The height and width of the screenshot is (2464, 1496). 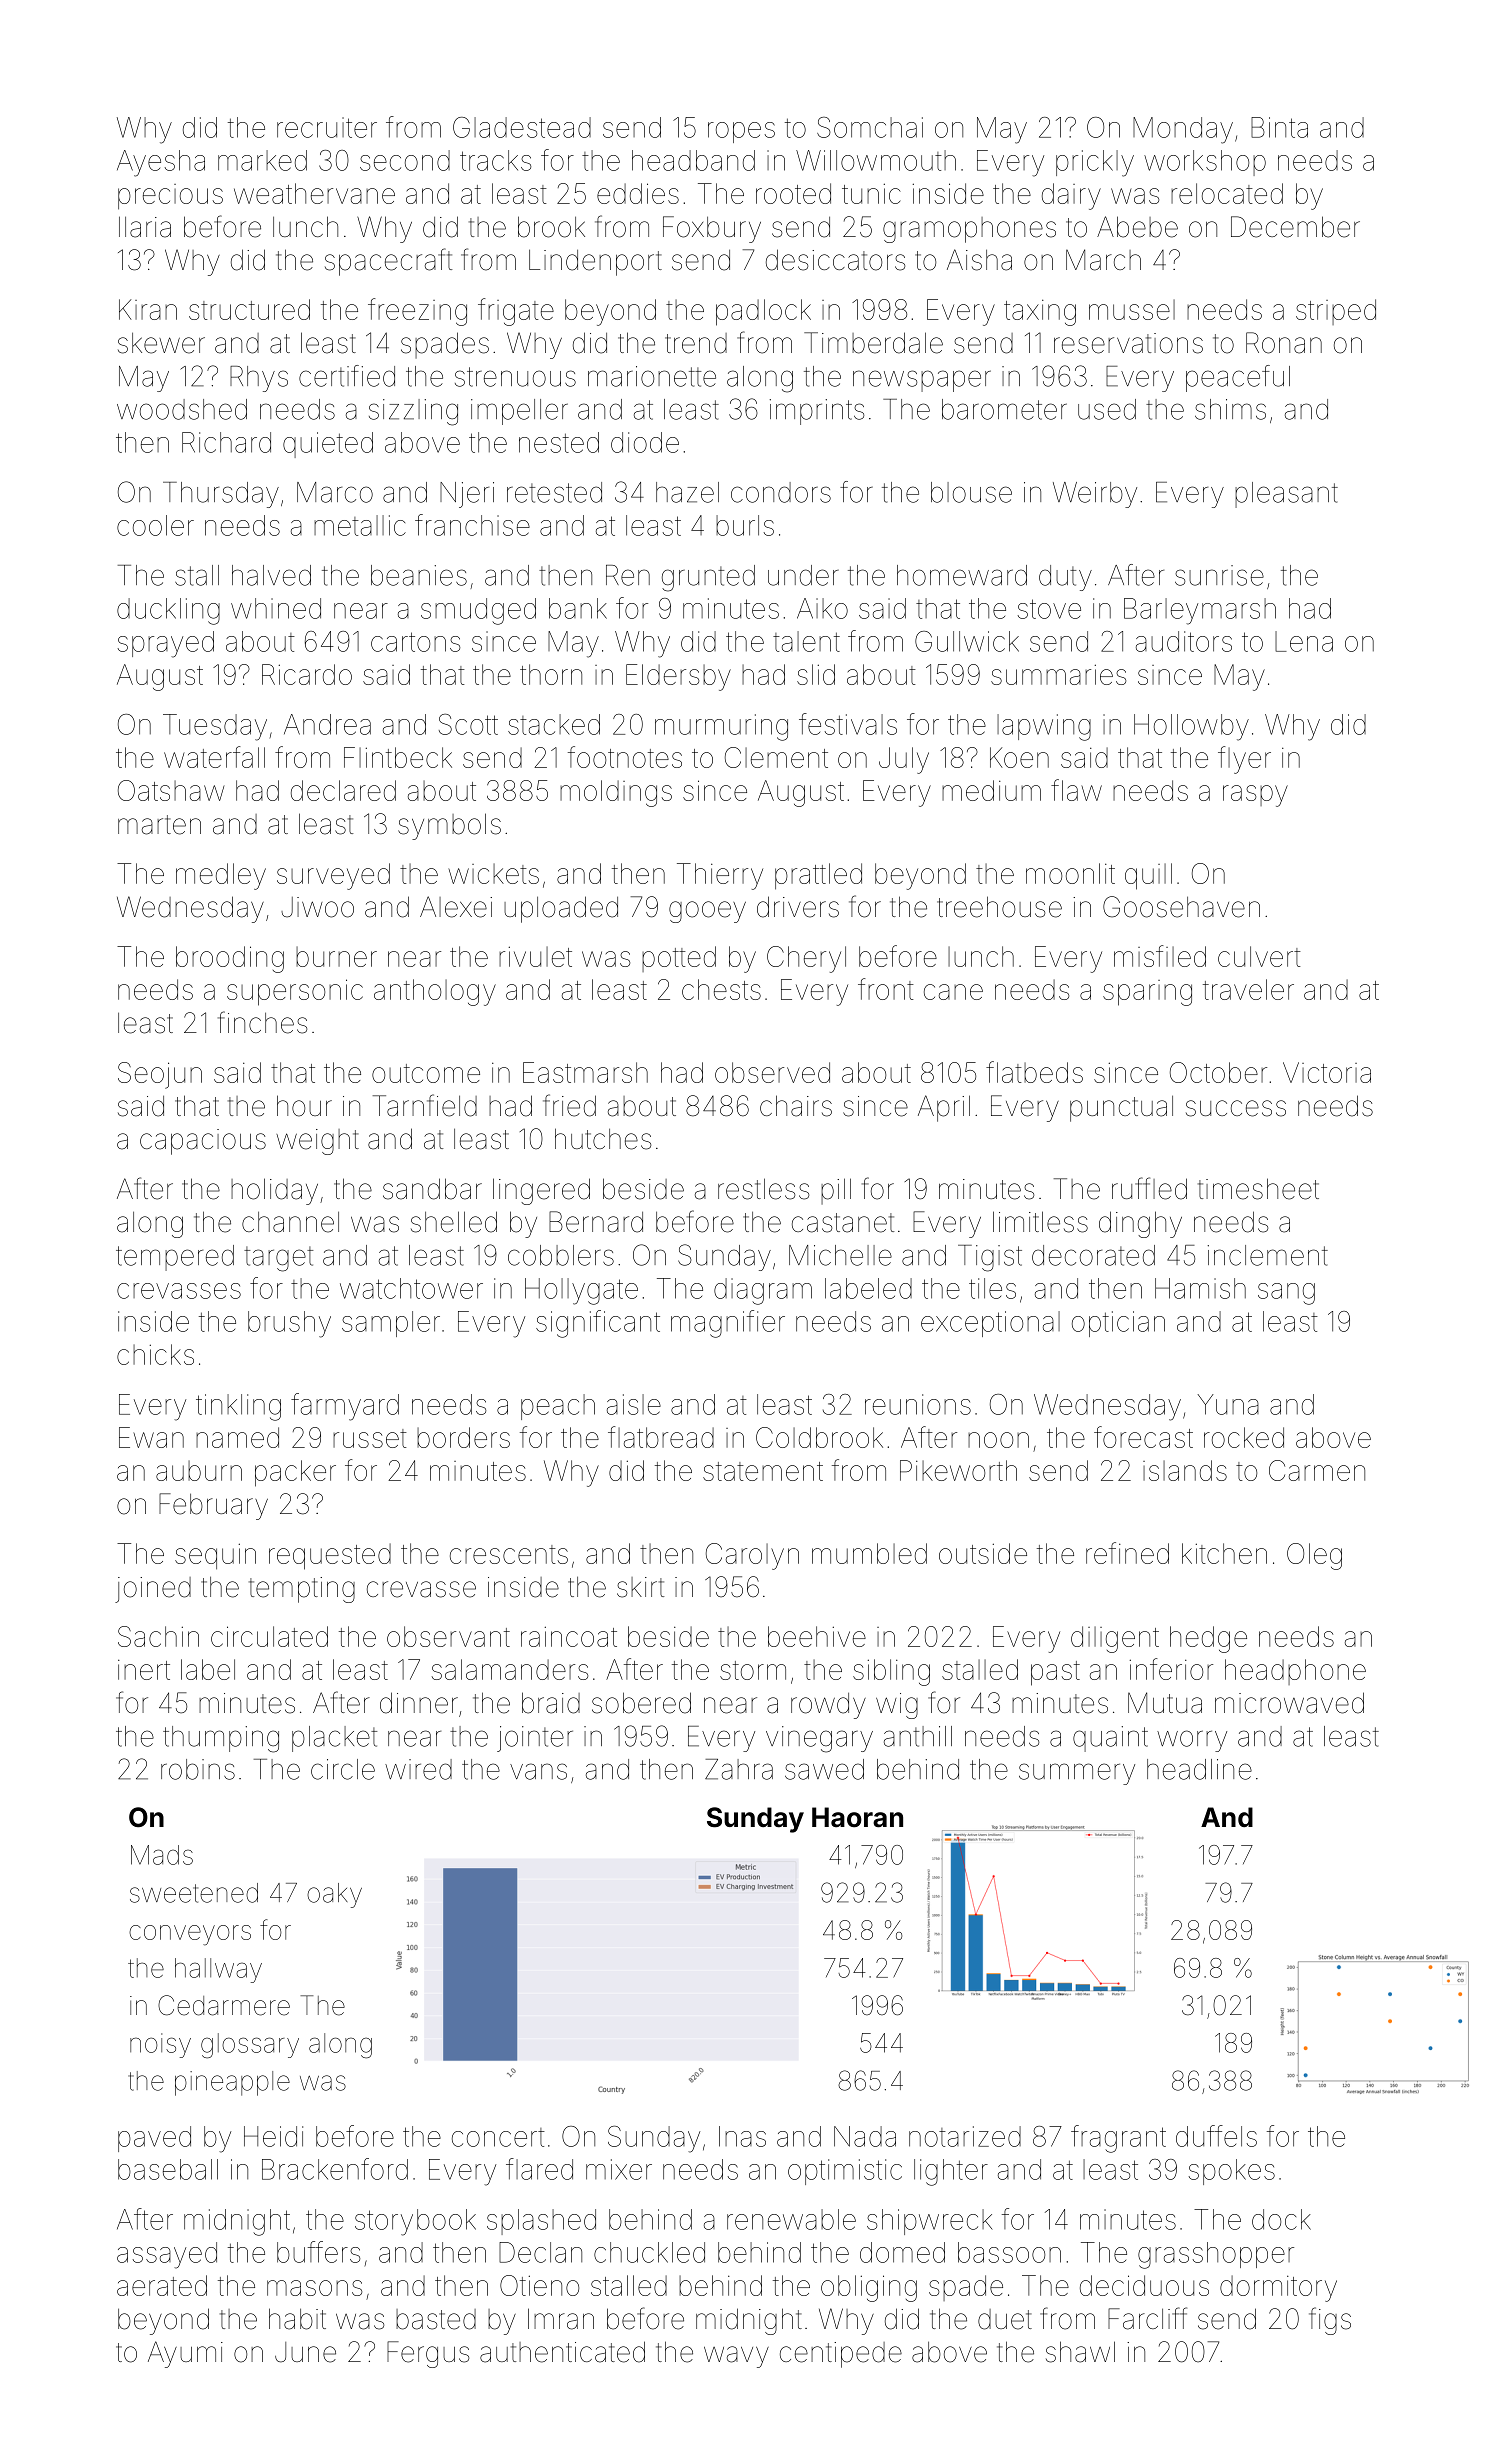 I want to click on Binta, so click(x=1279, y=127).
